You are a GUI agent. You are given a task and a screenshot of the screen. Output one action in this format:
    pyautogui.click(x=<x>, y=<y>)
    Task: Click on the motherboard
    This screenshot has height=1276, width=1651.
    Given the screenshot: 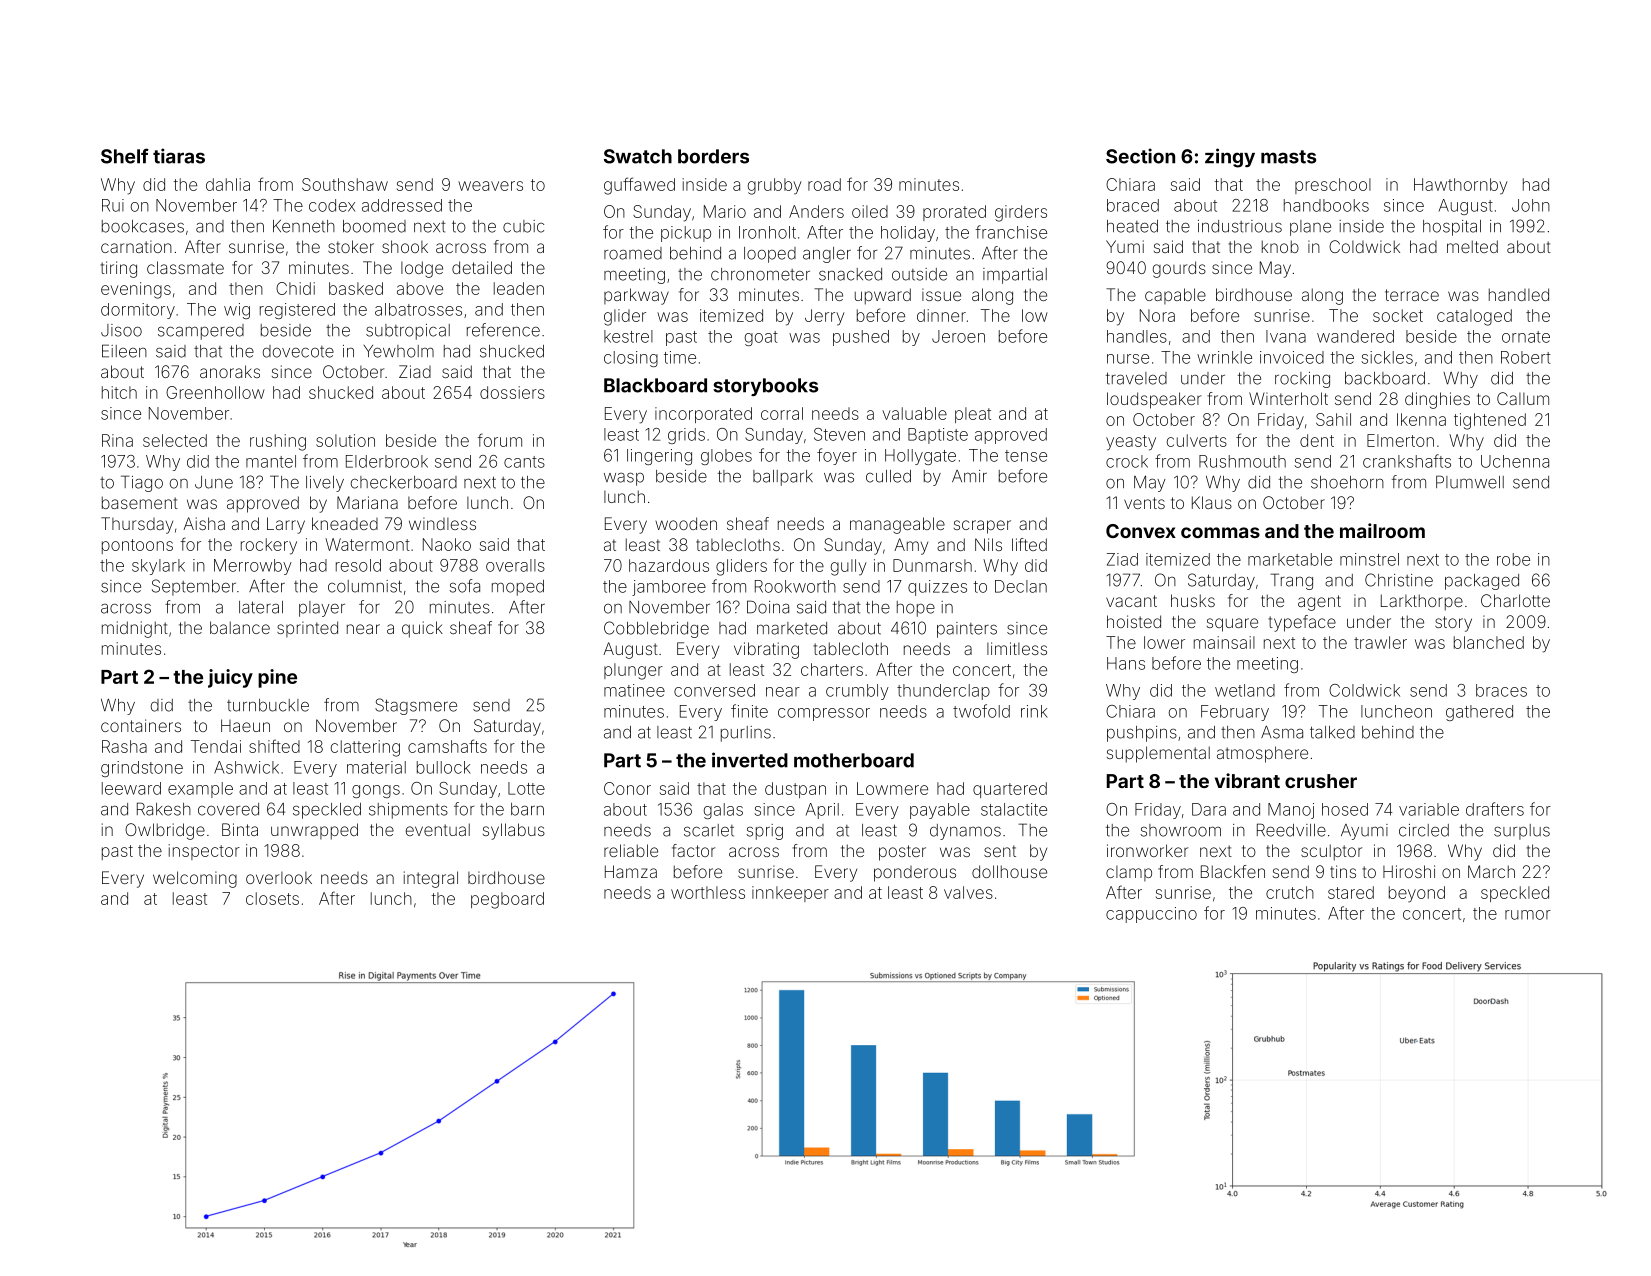 What is the action you would take?
    pyautogui.click(x=854, y=760)
